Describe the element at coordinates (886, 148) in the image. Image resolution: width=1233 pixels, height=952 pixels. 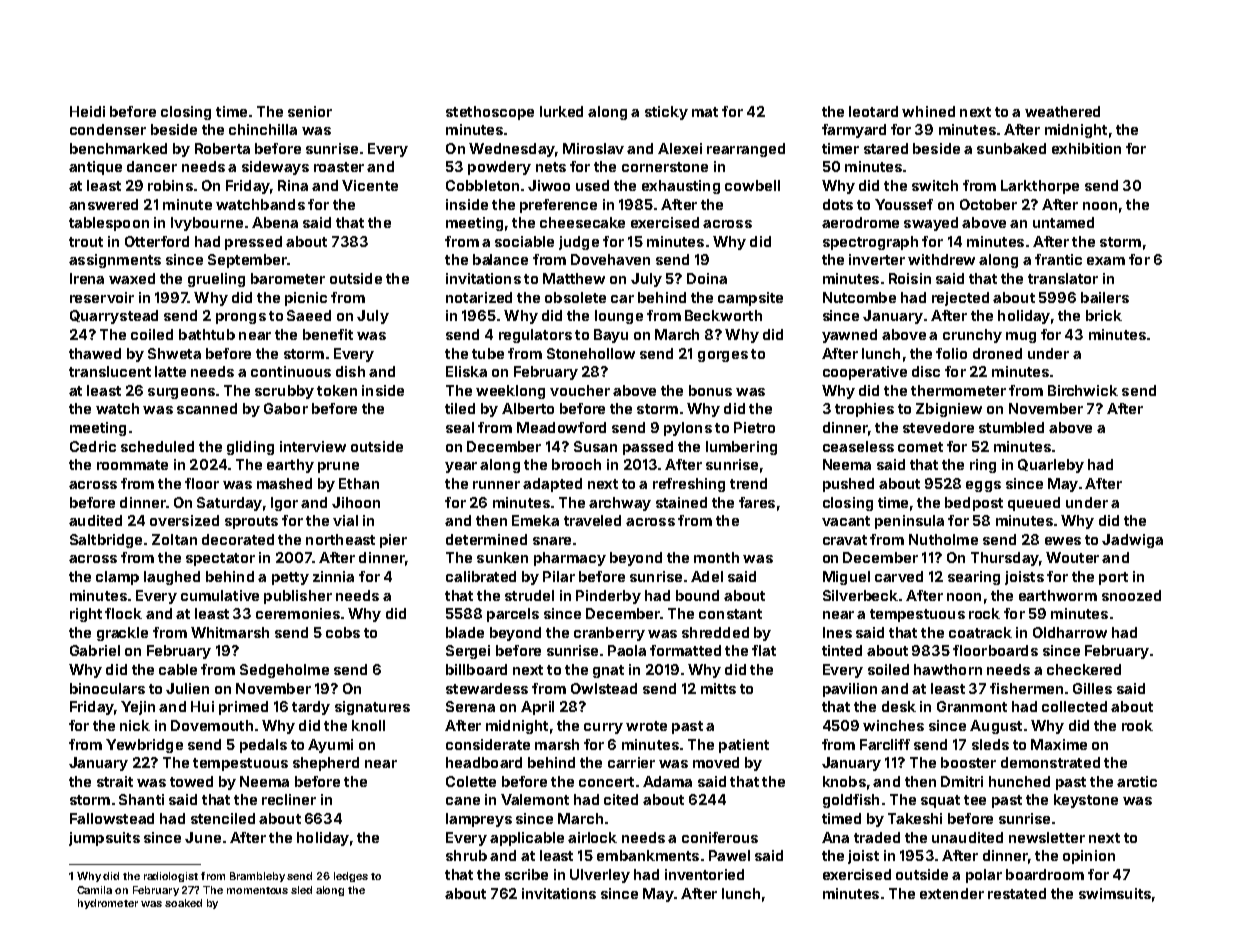
I see `stared` at that location.
